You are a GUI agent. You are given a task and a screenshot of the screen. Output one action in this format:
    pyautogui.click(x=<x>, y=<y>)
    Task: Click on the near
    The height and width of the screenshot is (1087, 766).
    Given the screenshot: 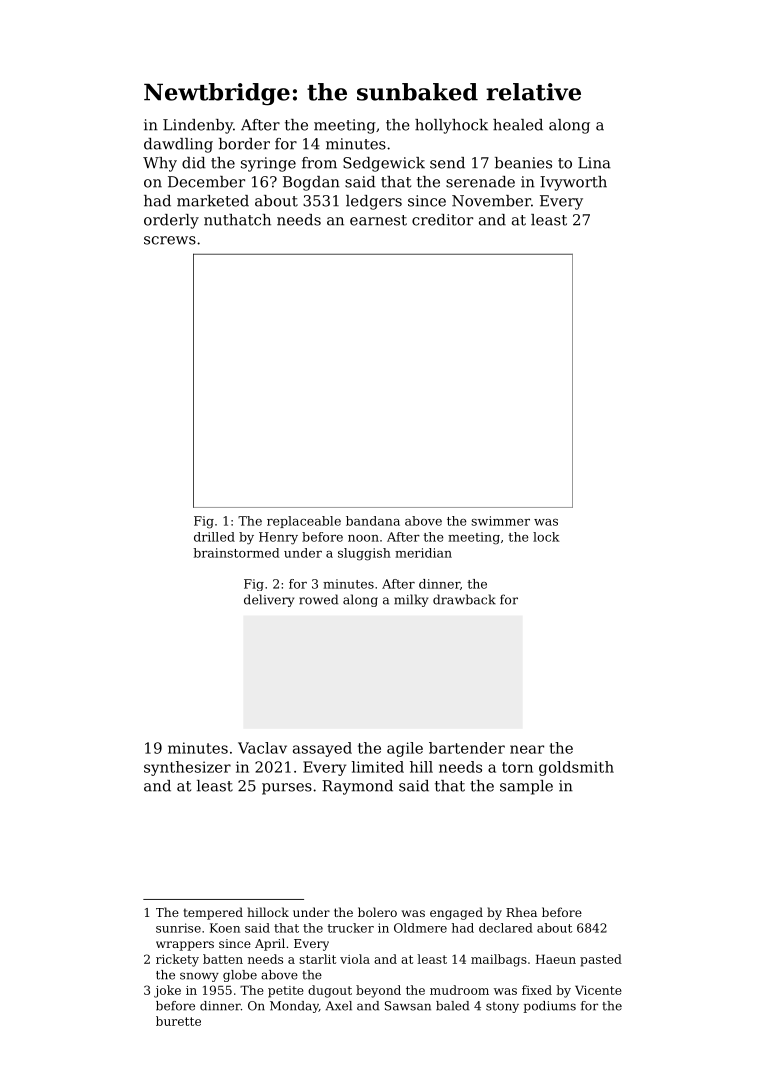 What is the action you would take?
    pyautogui.click(x=527, y=749)
